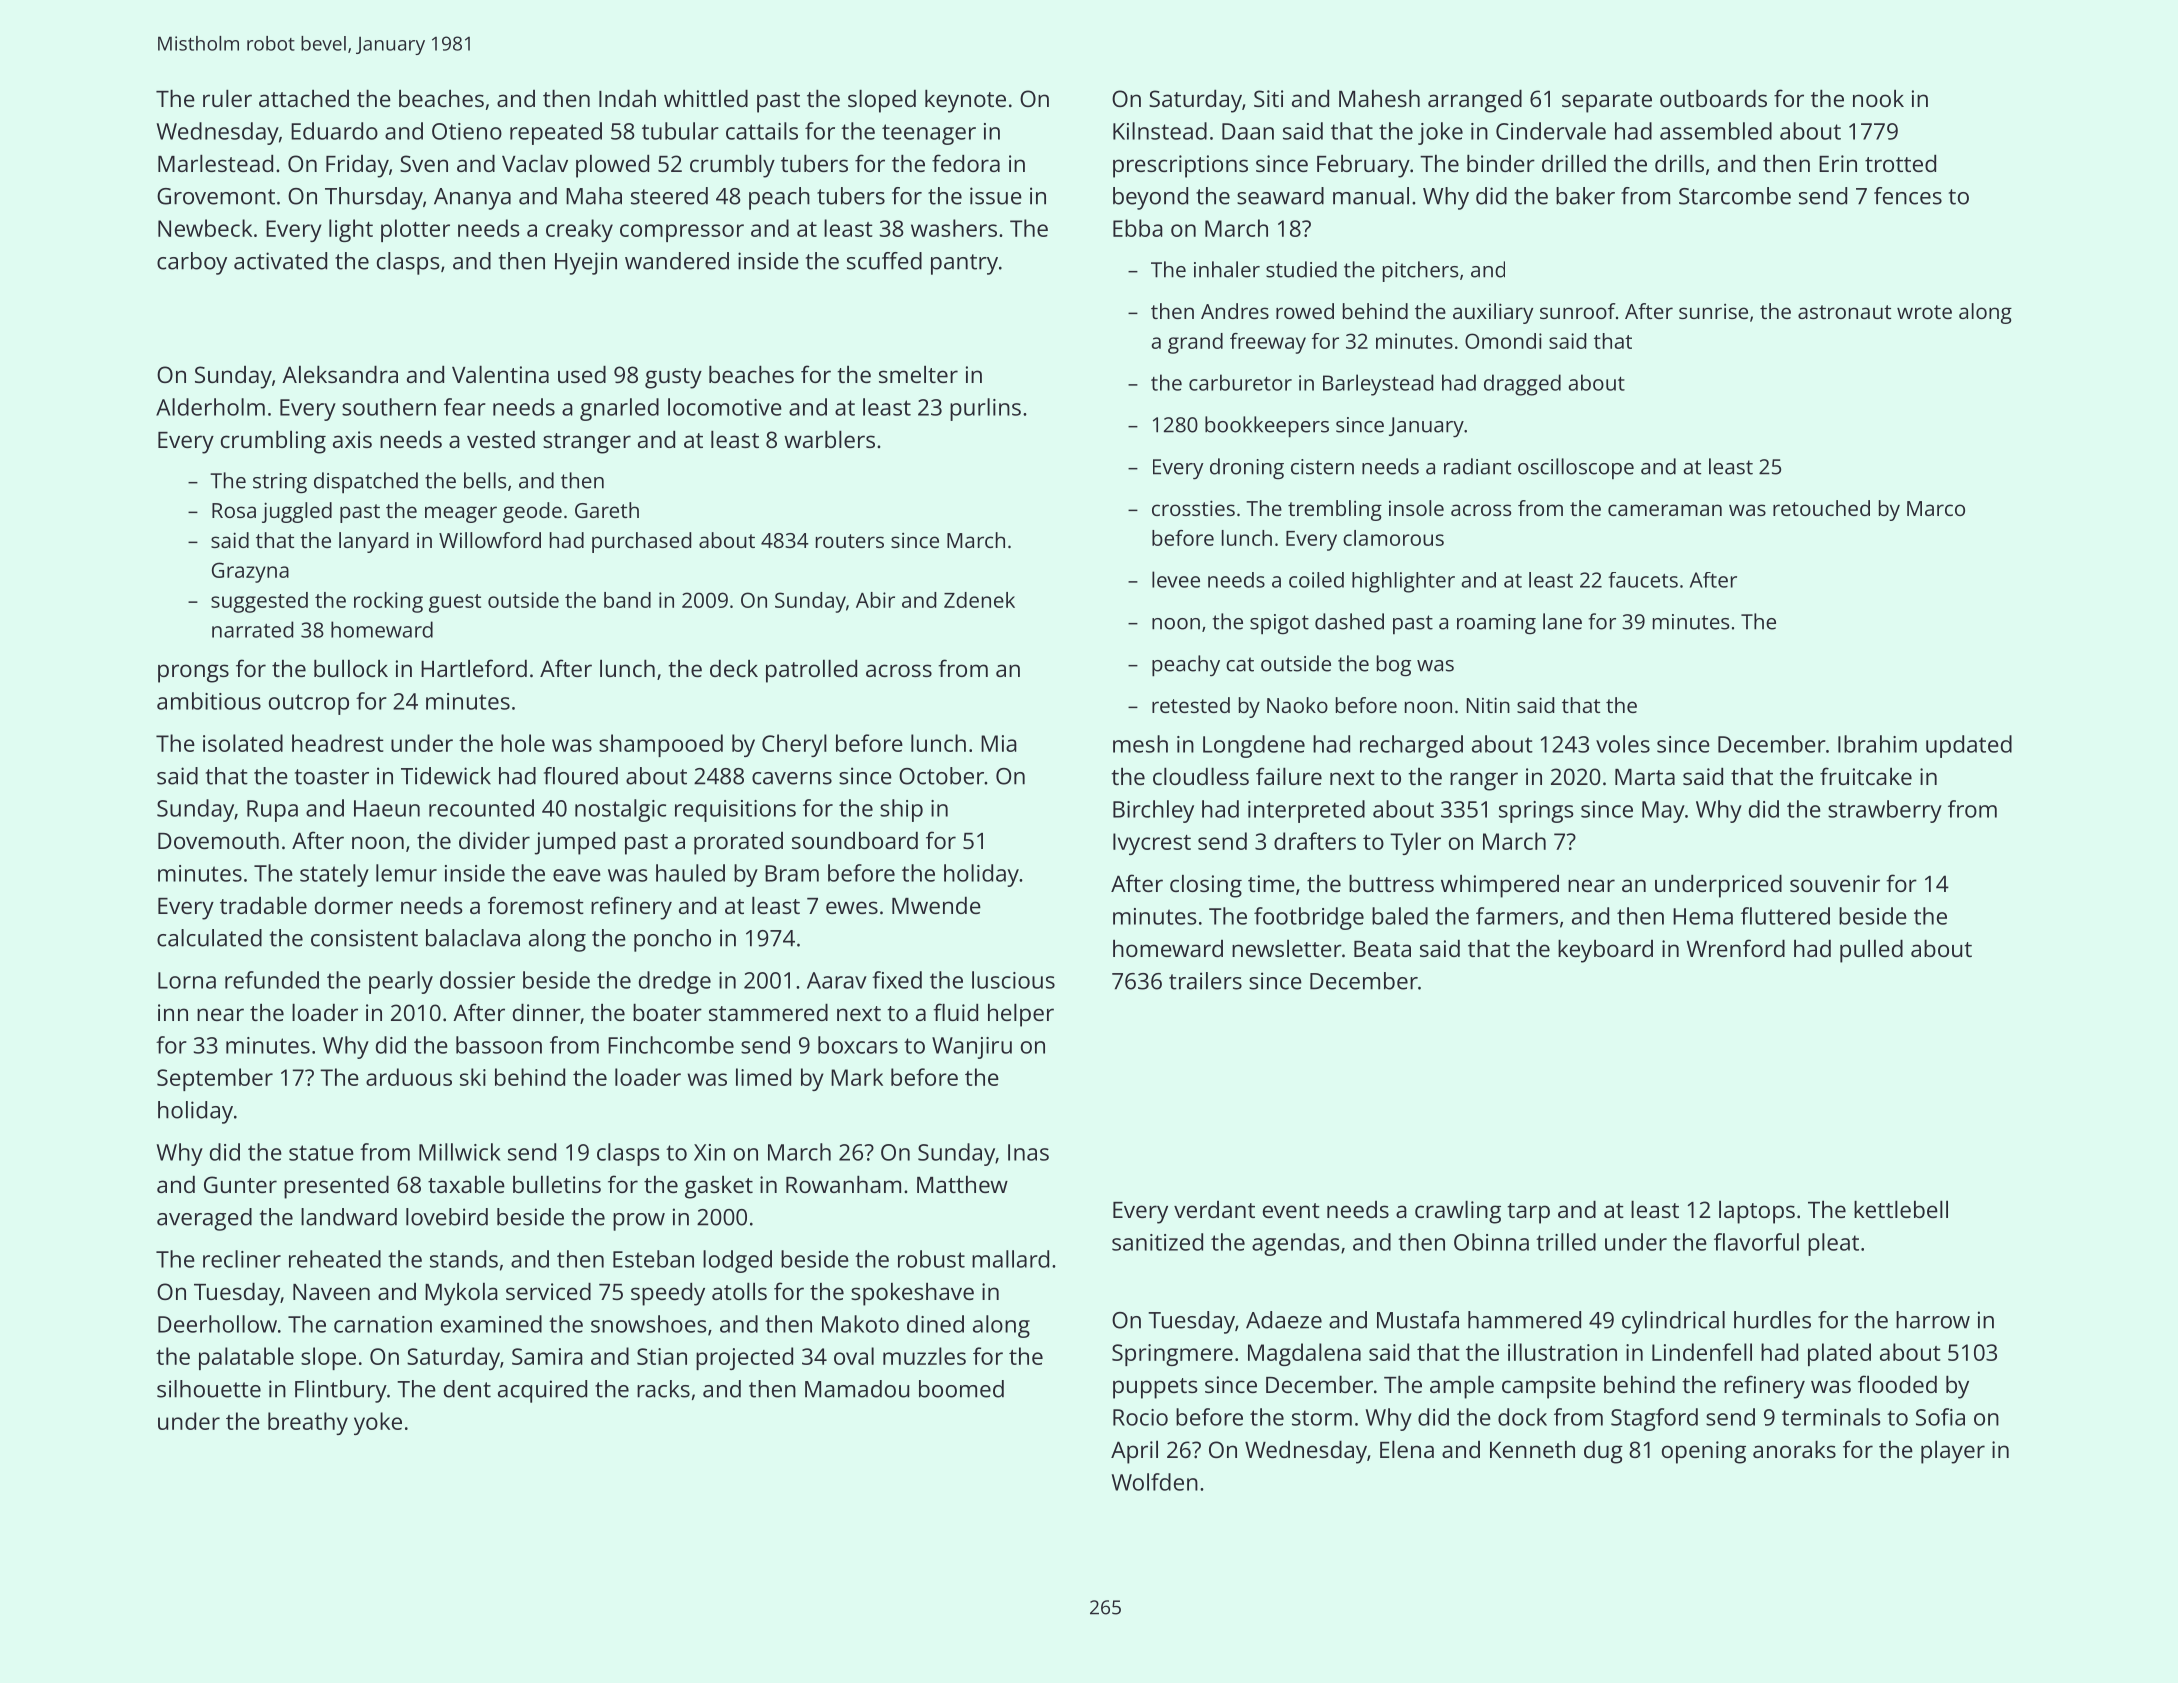 Image resolution: width=2178 pixels, height=1683 pixels. What do you see at coordinates (217, 1324) in the document?
I see `Deerhollow` at bounding box center [217, 1324].
